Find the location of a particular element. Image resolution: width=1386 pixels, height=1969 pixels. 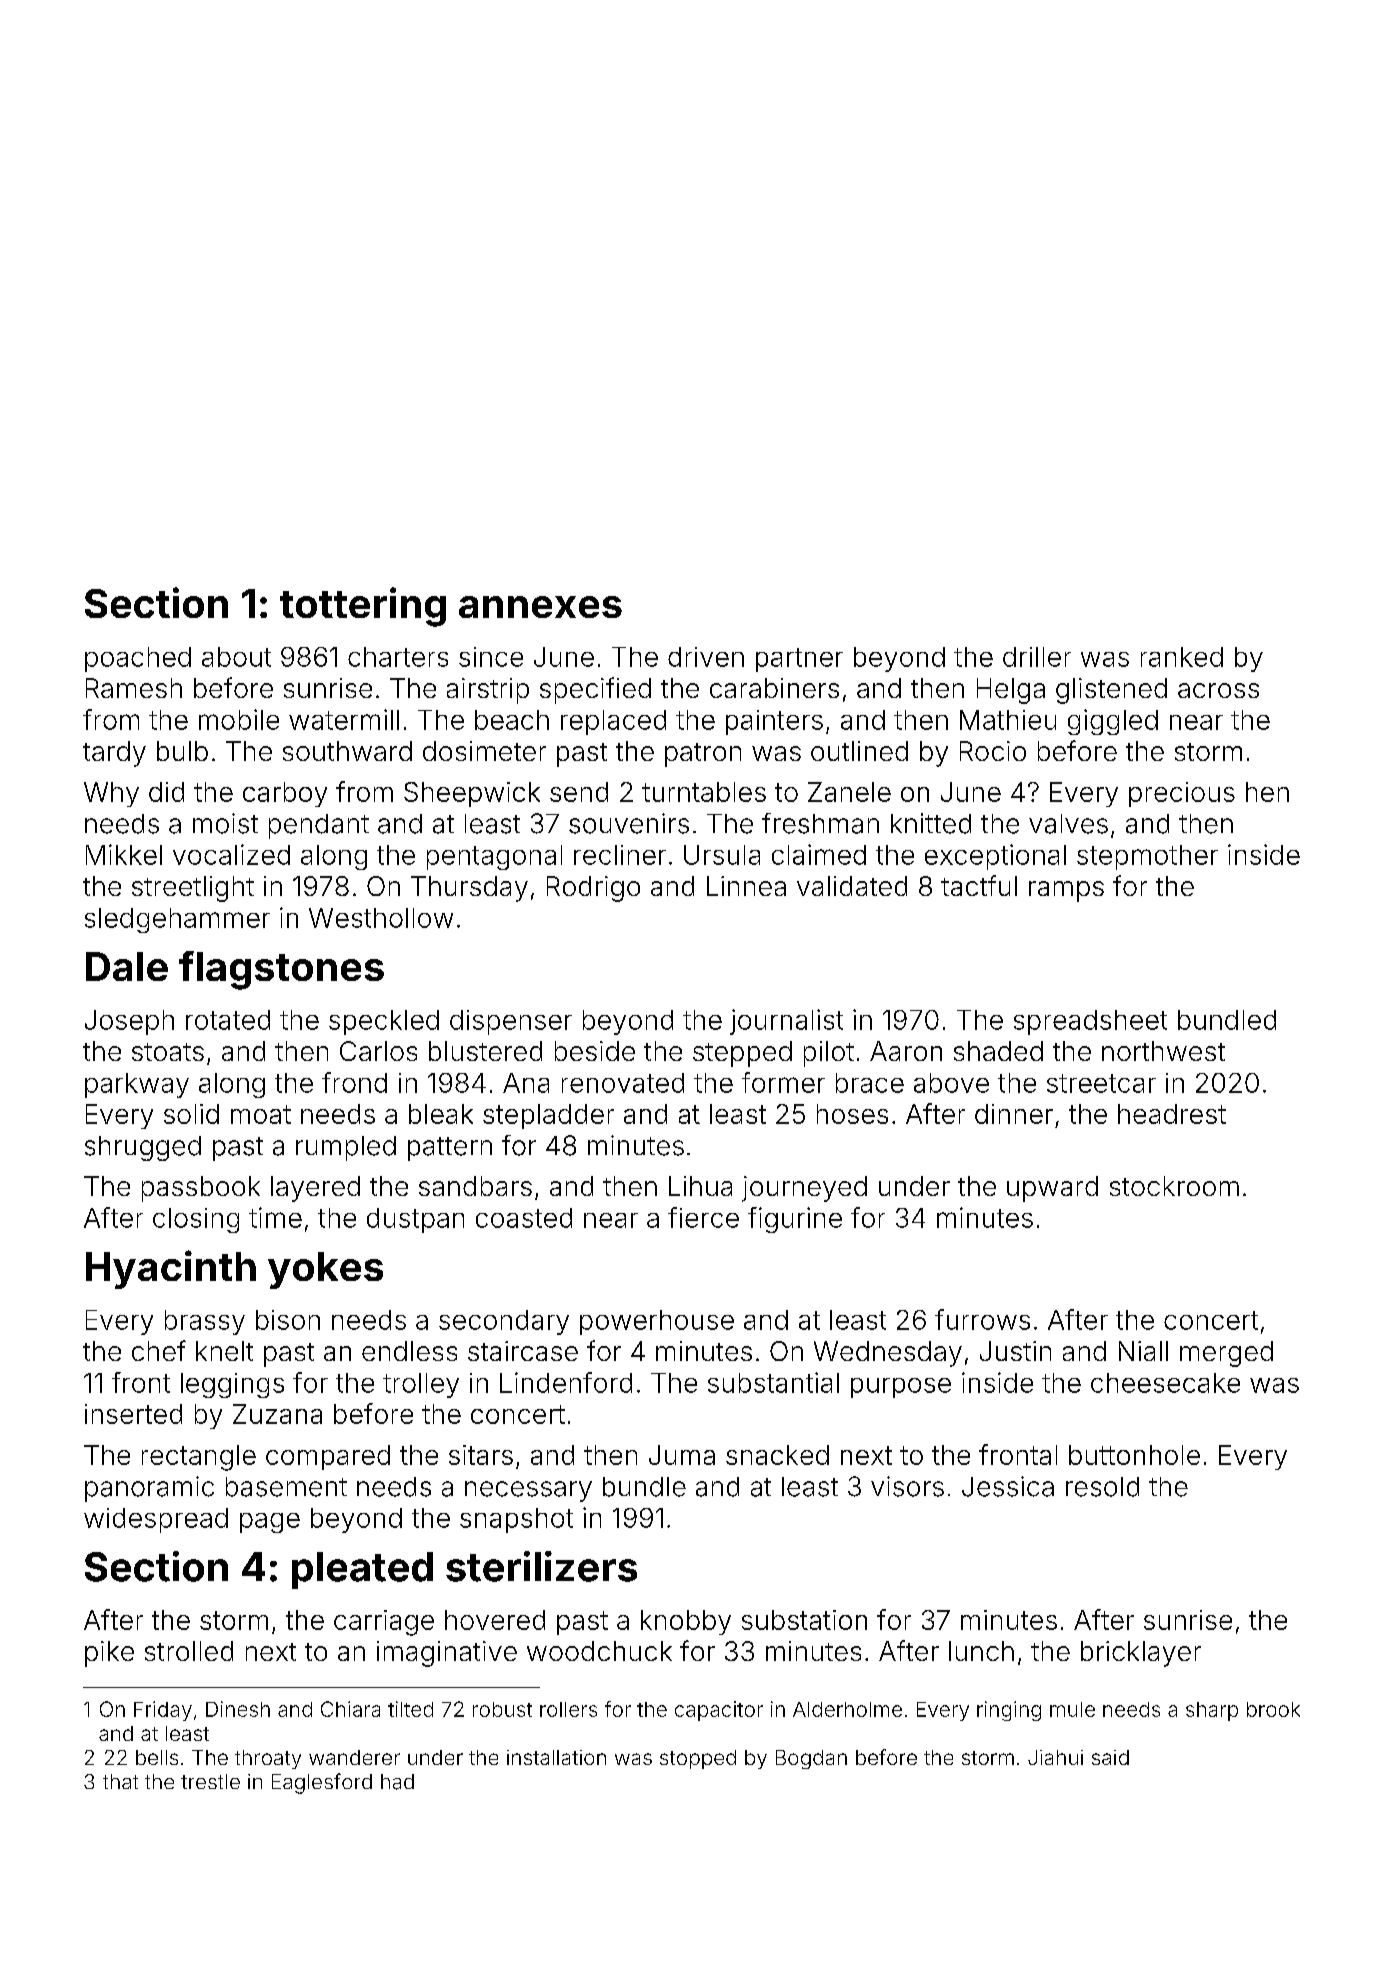

Joseph is located at coordinates (129, 1022).
